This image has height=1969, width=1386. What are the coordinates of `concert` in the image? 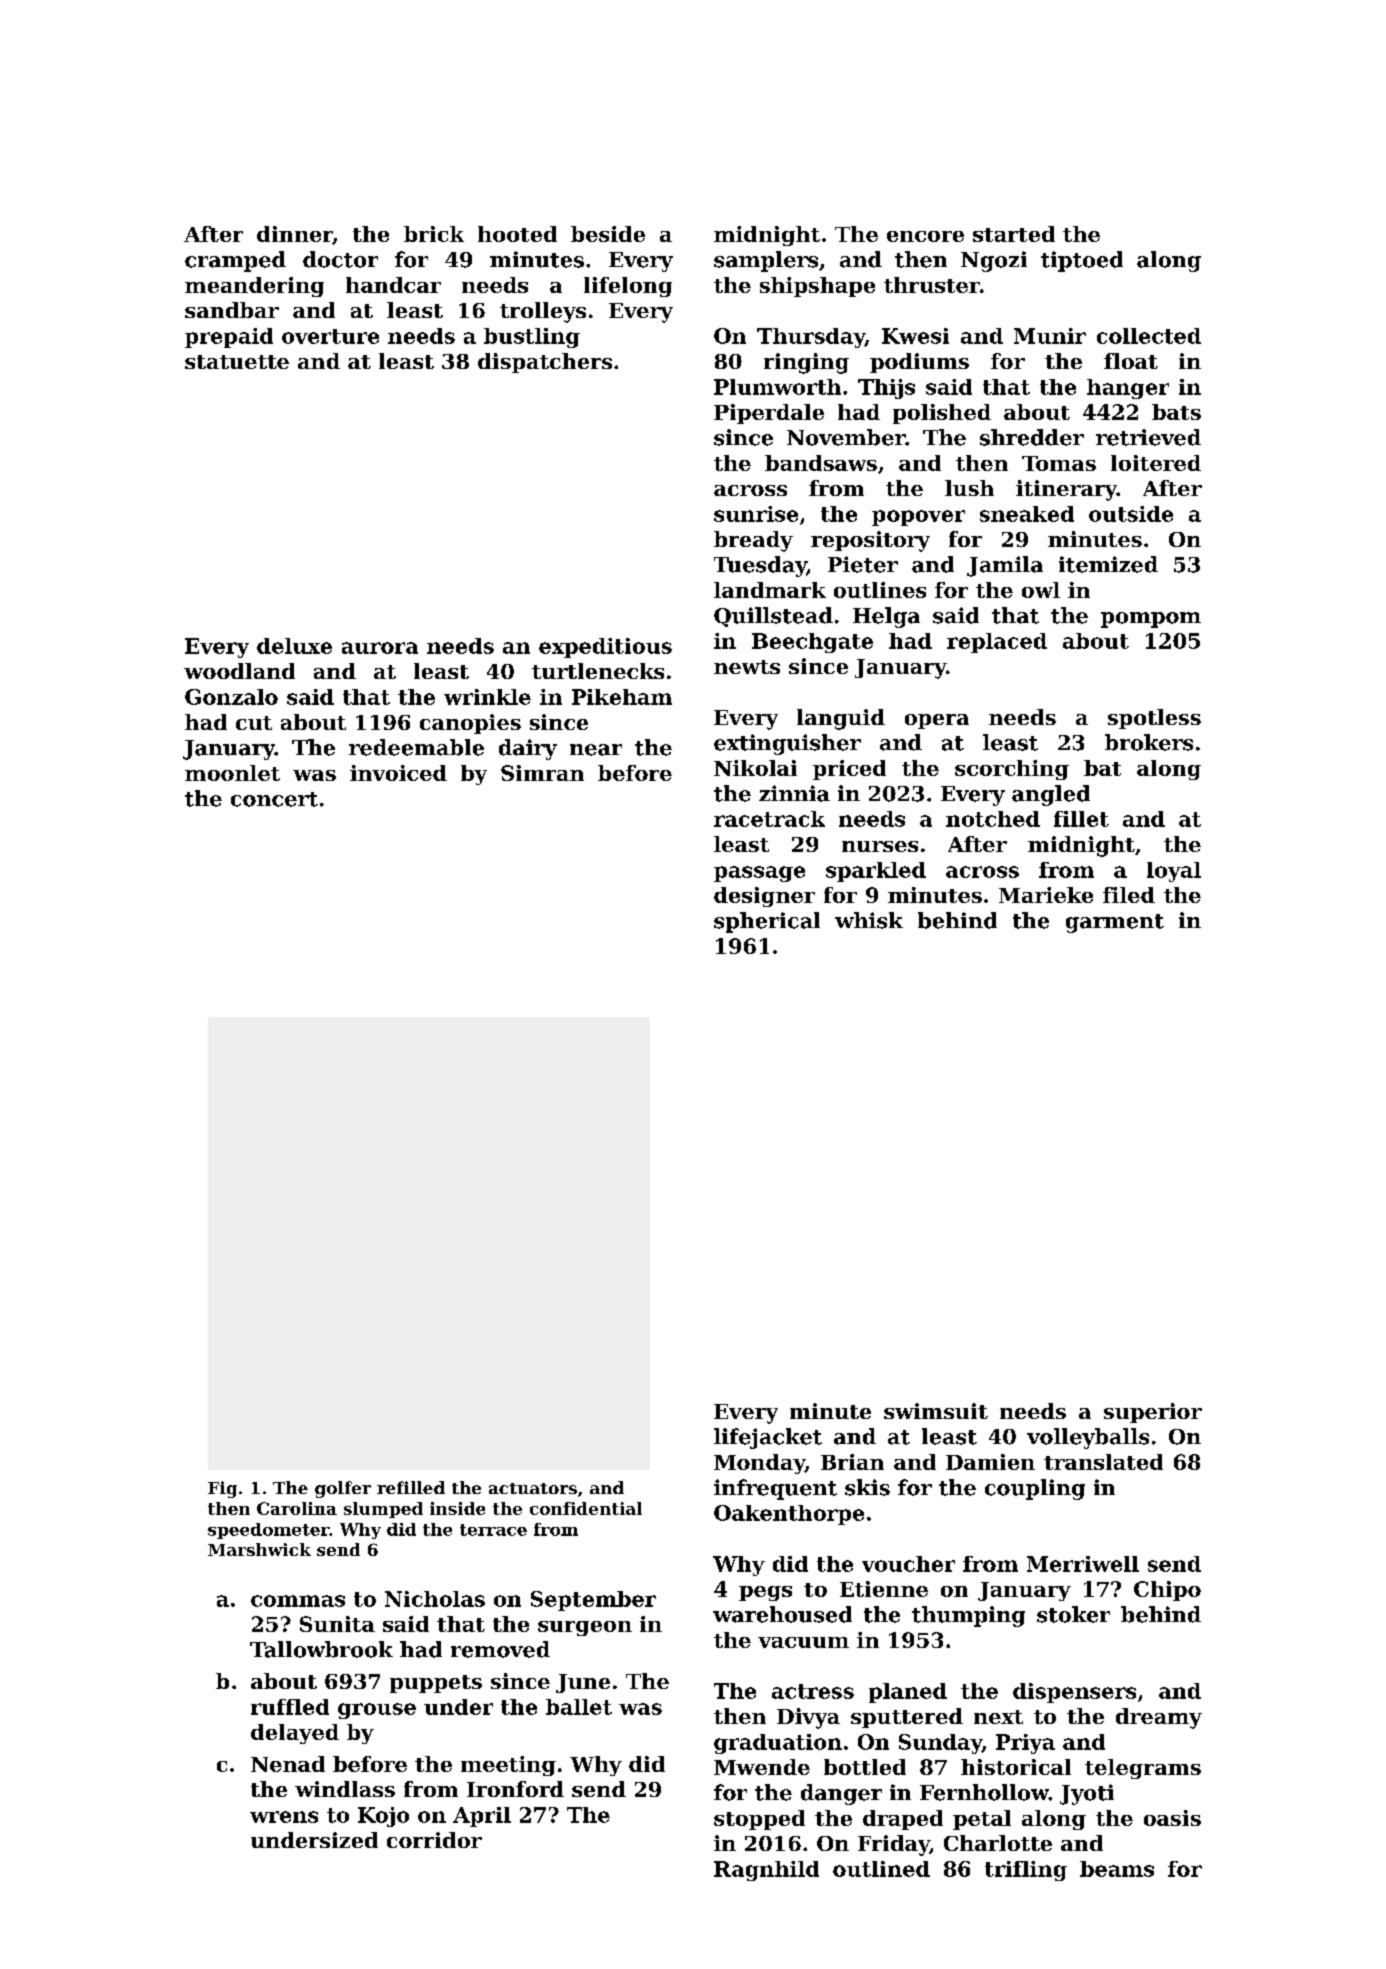 It's located at (274, 799).
